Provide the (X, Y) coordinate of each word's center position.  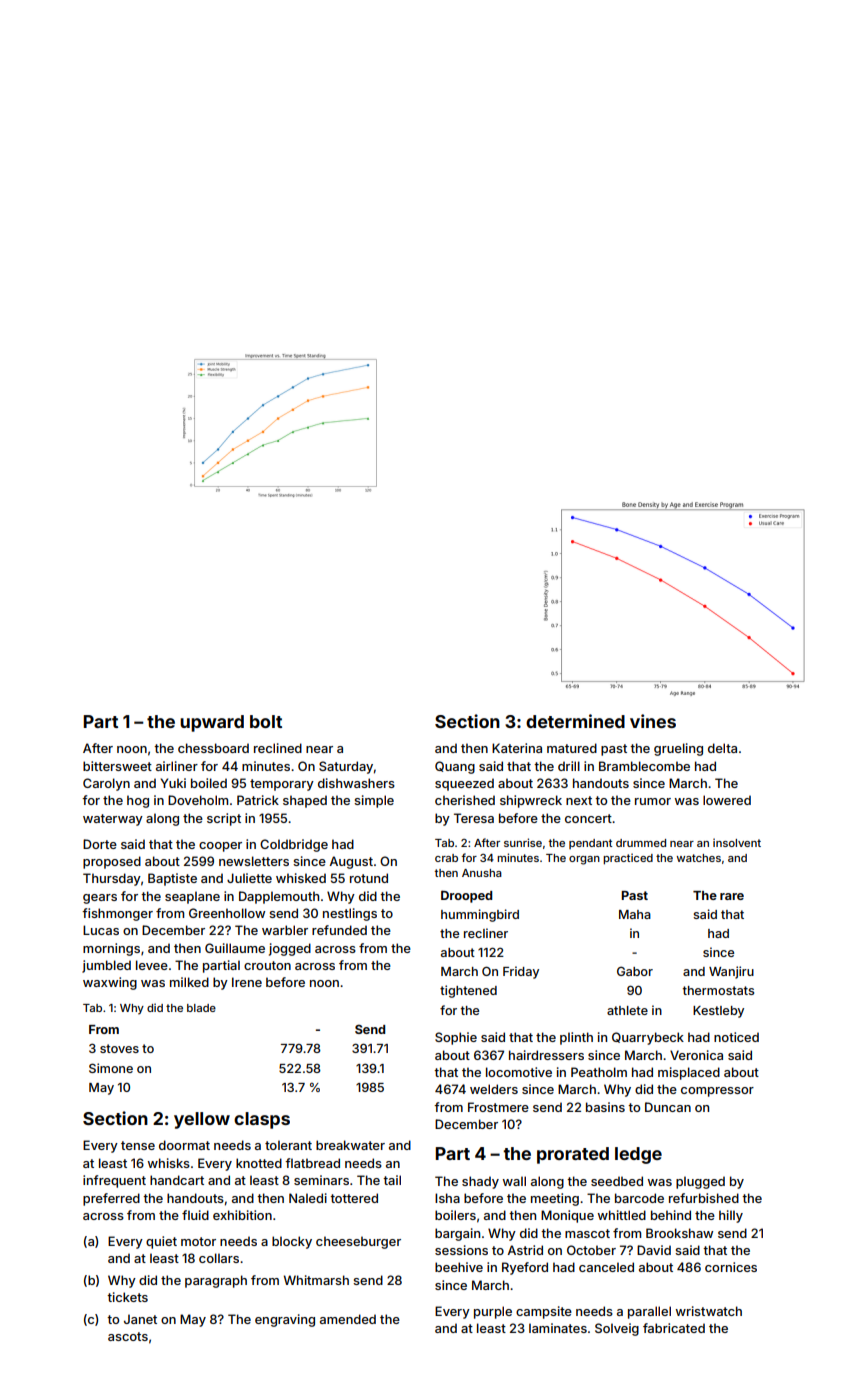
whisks (169, 1163)
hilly (731, 1216)
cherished (465, 800)
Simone (111, 1068)
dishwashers (356, 783)
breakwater (350, 1145)
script (224, 819)
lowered (727, 800)
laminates (558, 1328)
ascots (128, 1336)
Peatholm (599, 1072)
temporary (282, 785)
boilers (455, 1215)
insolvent (737, 842)
